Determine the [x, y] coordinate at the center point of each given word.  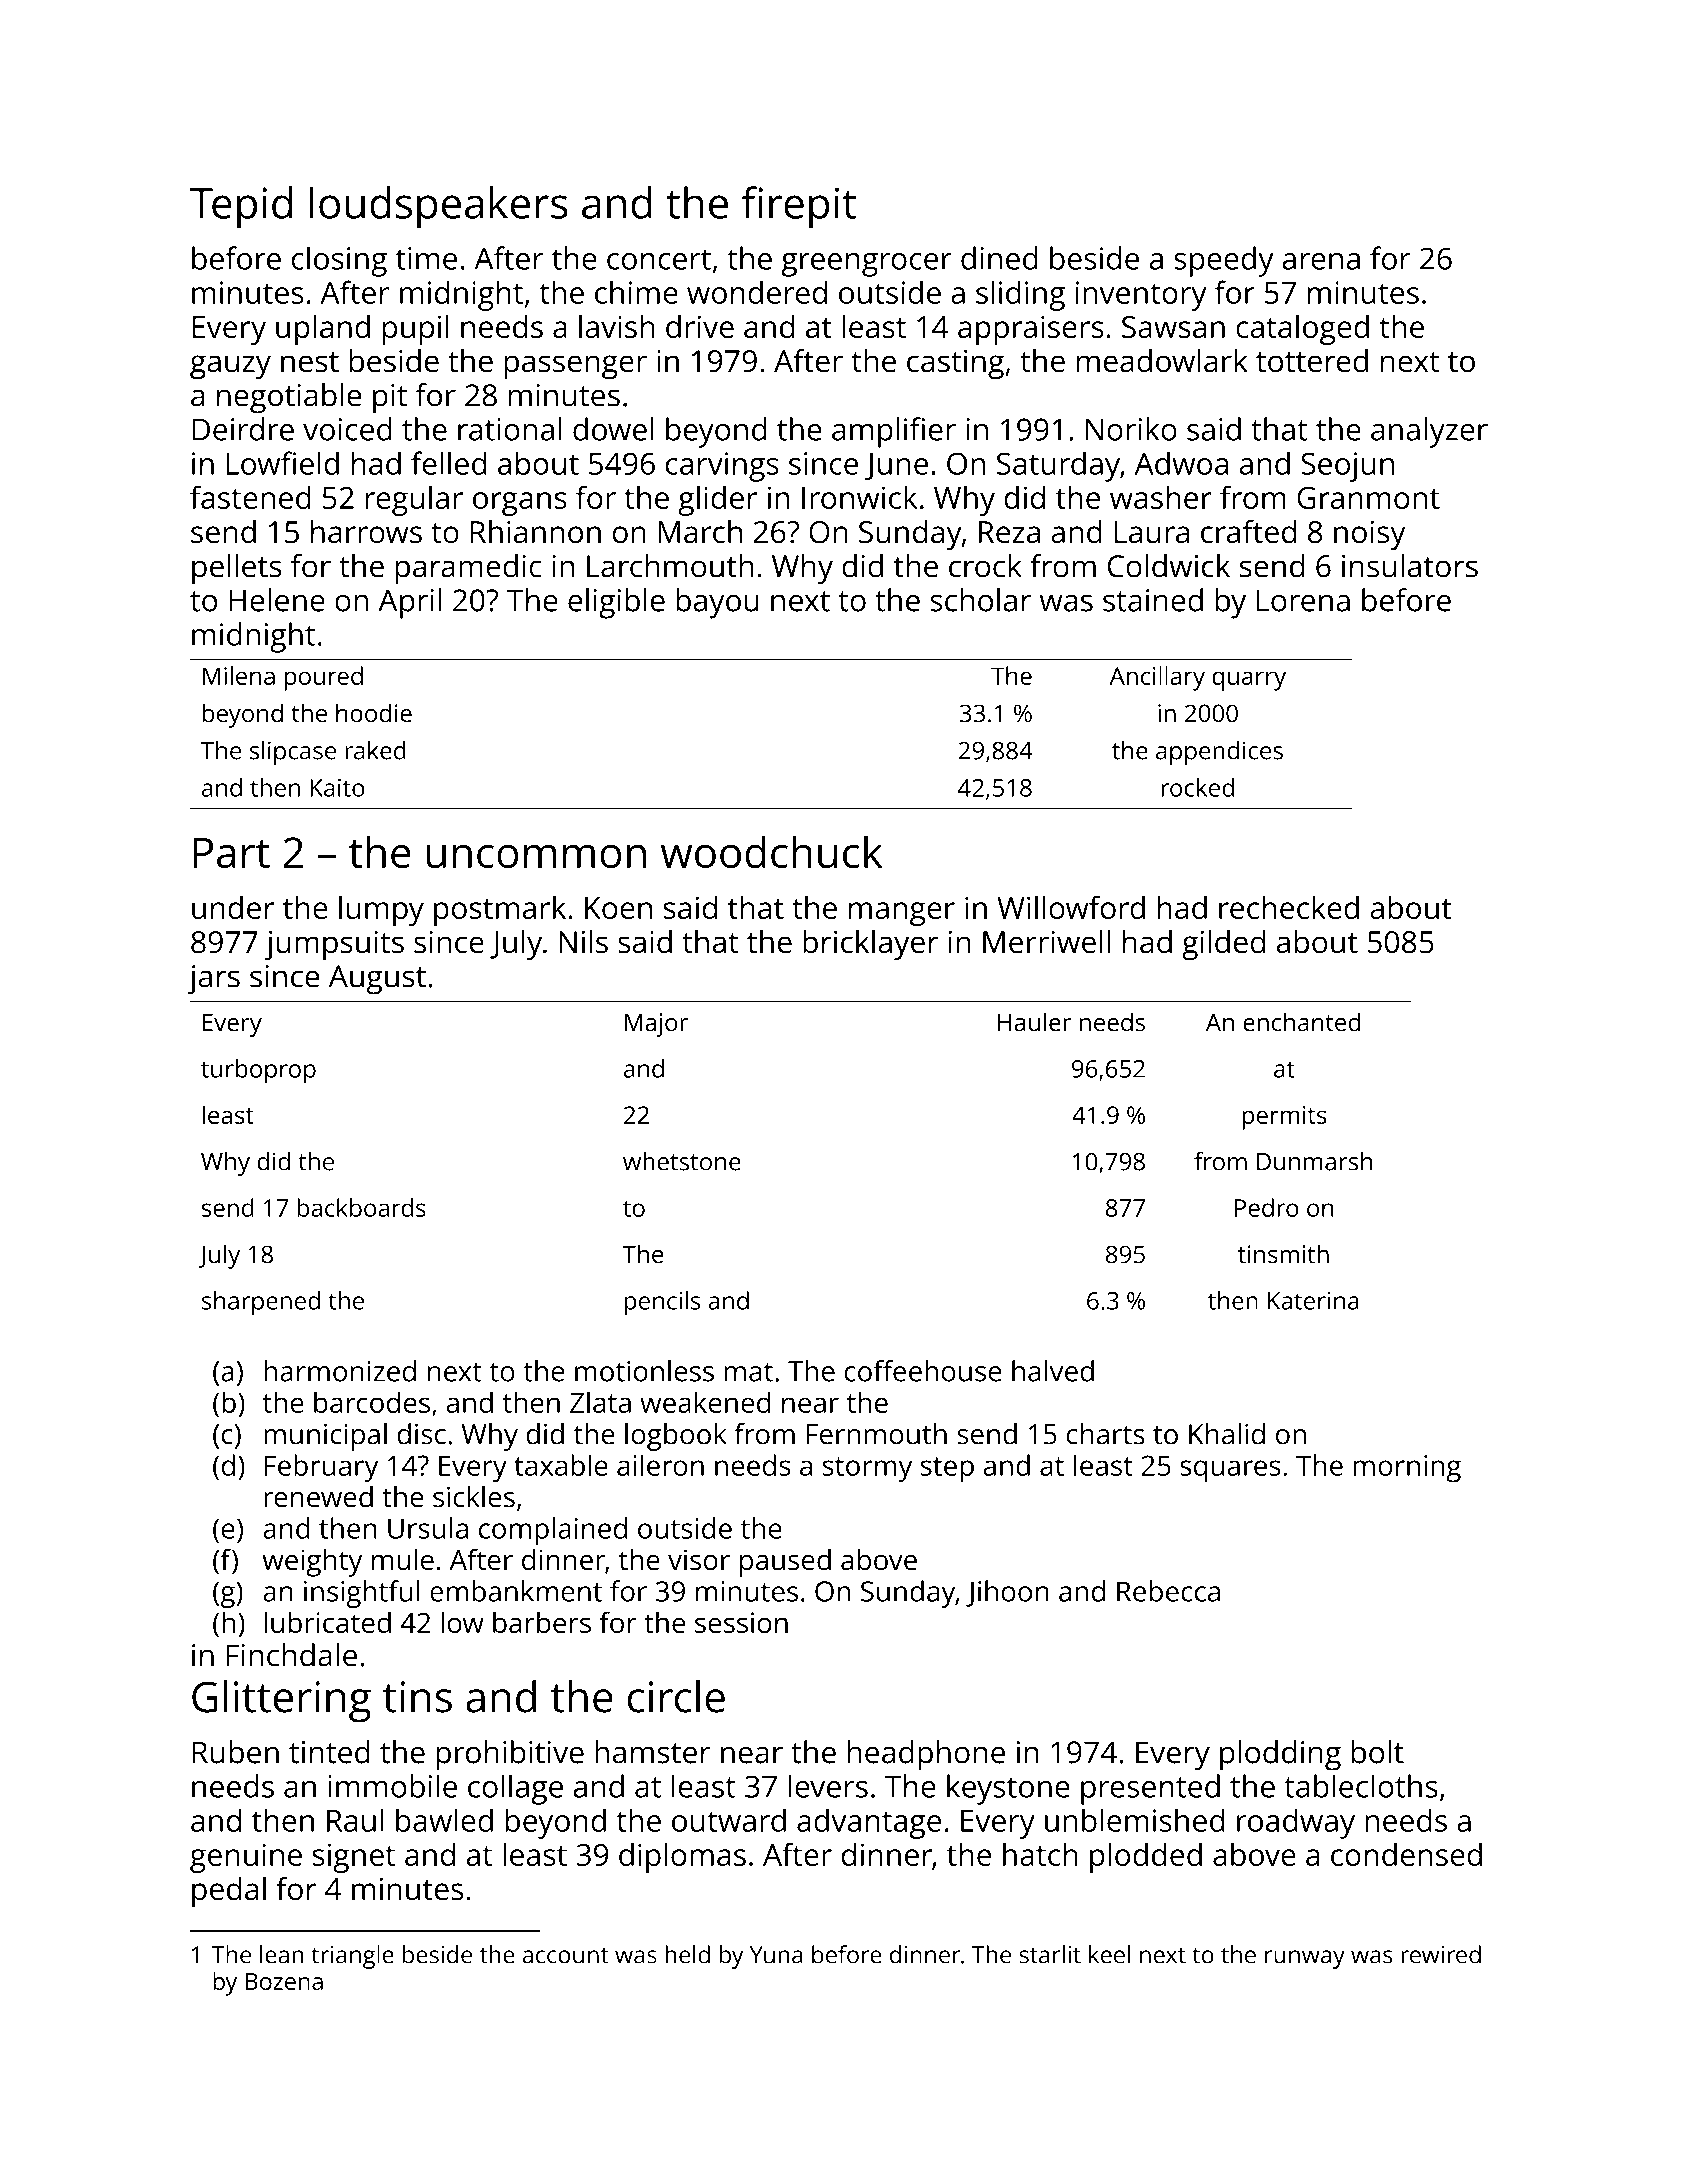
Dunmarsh [1314, 1161]
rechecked [1289, 907]
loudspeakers [439, 207]
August [377, 980]
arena [1321, 261]
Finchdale [292, 1655]
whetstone [682, 1161]
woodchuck [771, 852]
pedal [229, 1892]
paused [785, 1563]
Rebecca [1168, 1591]
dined [999, 258]
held [687, 1954]
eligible [616, 603]
